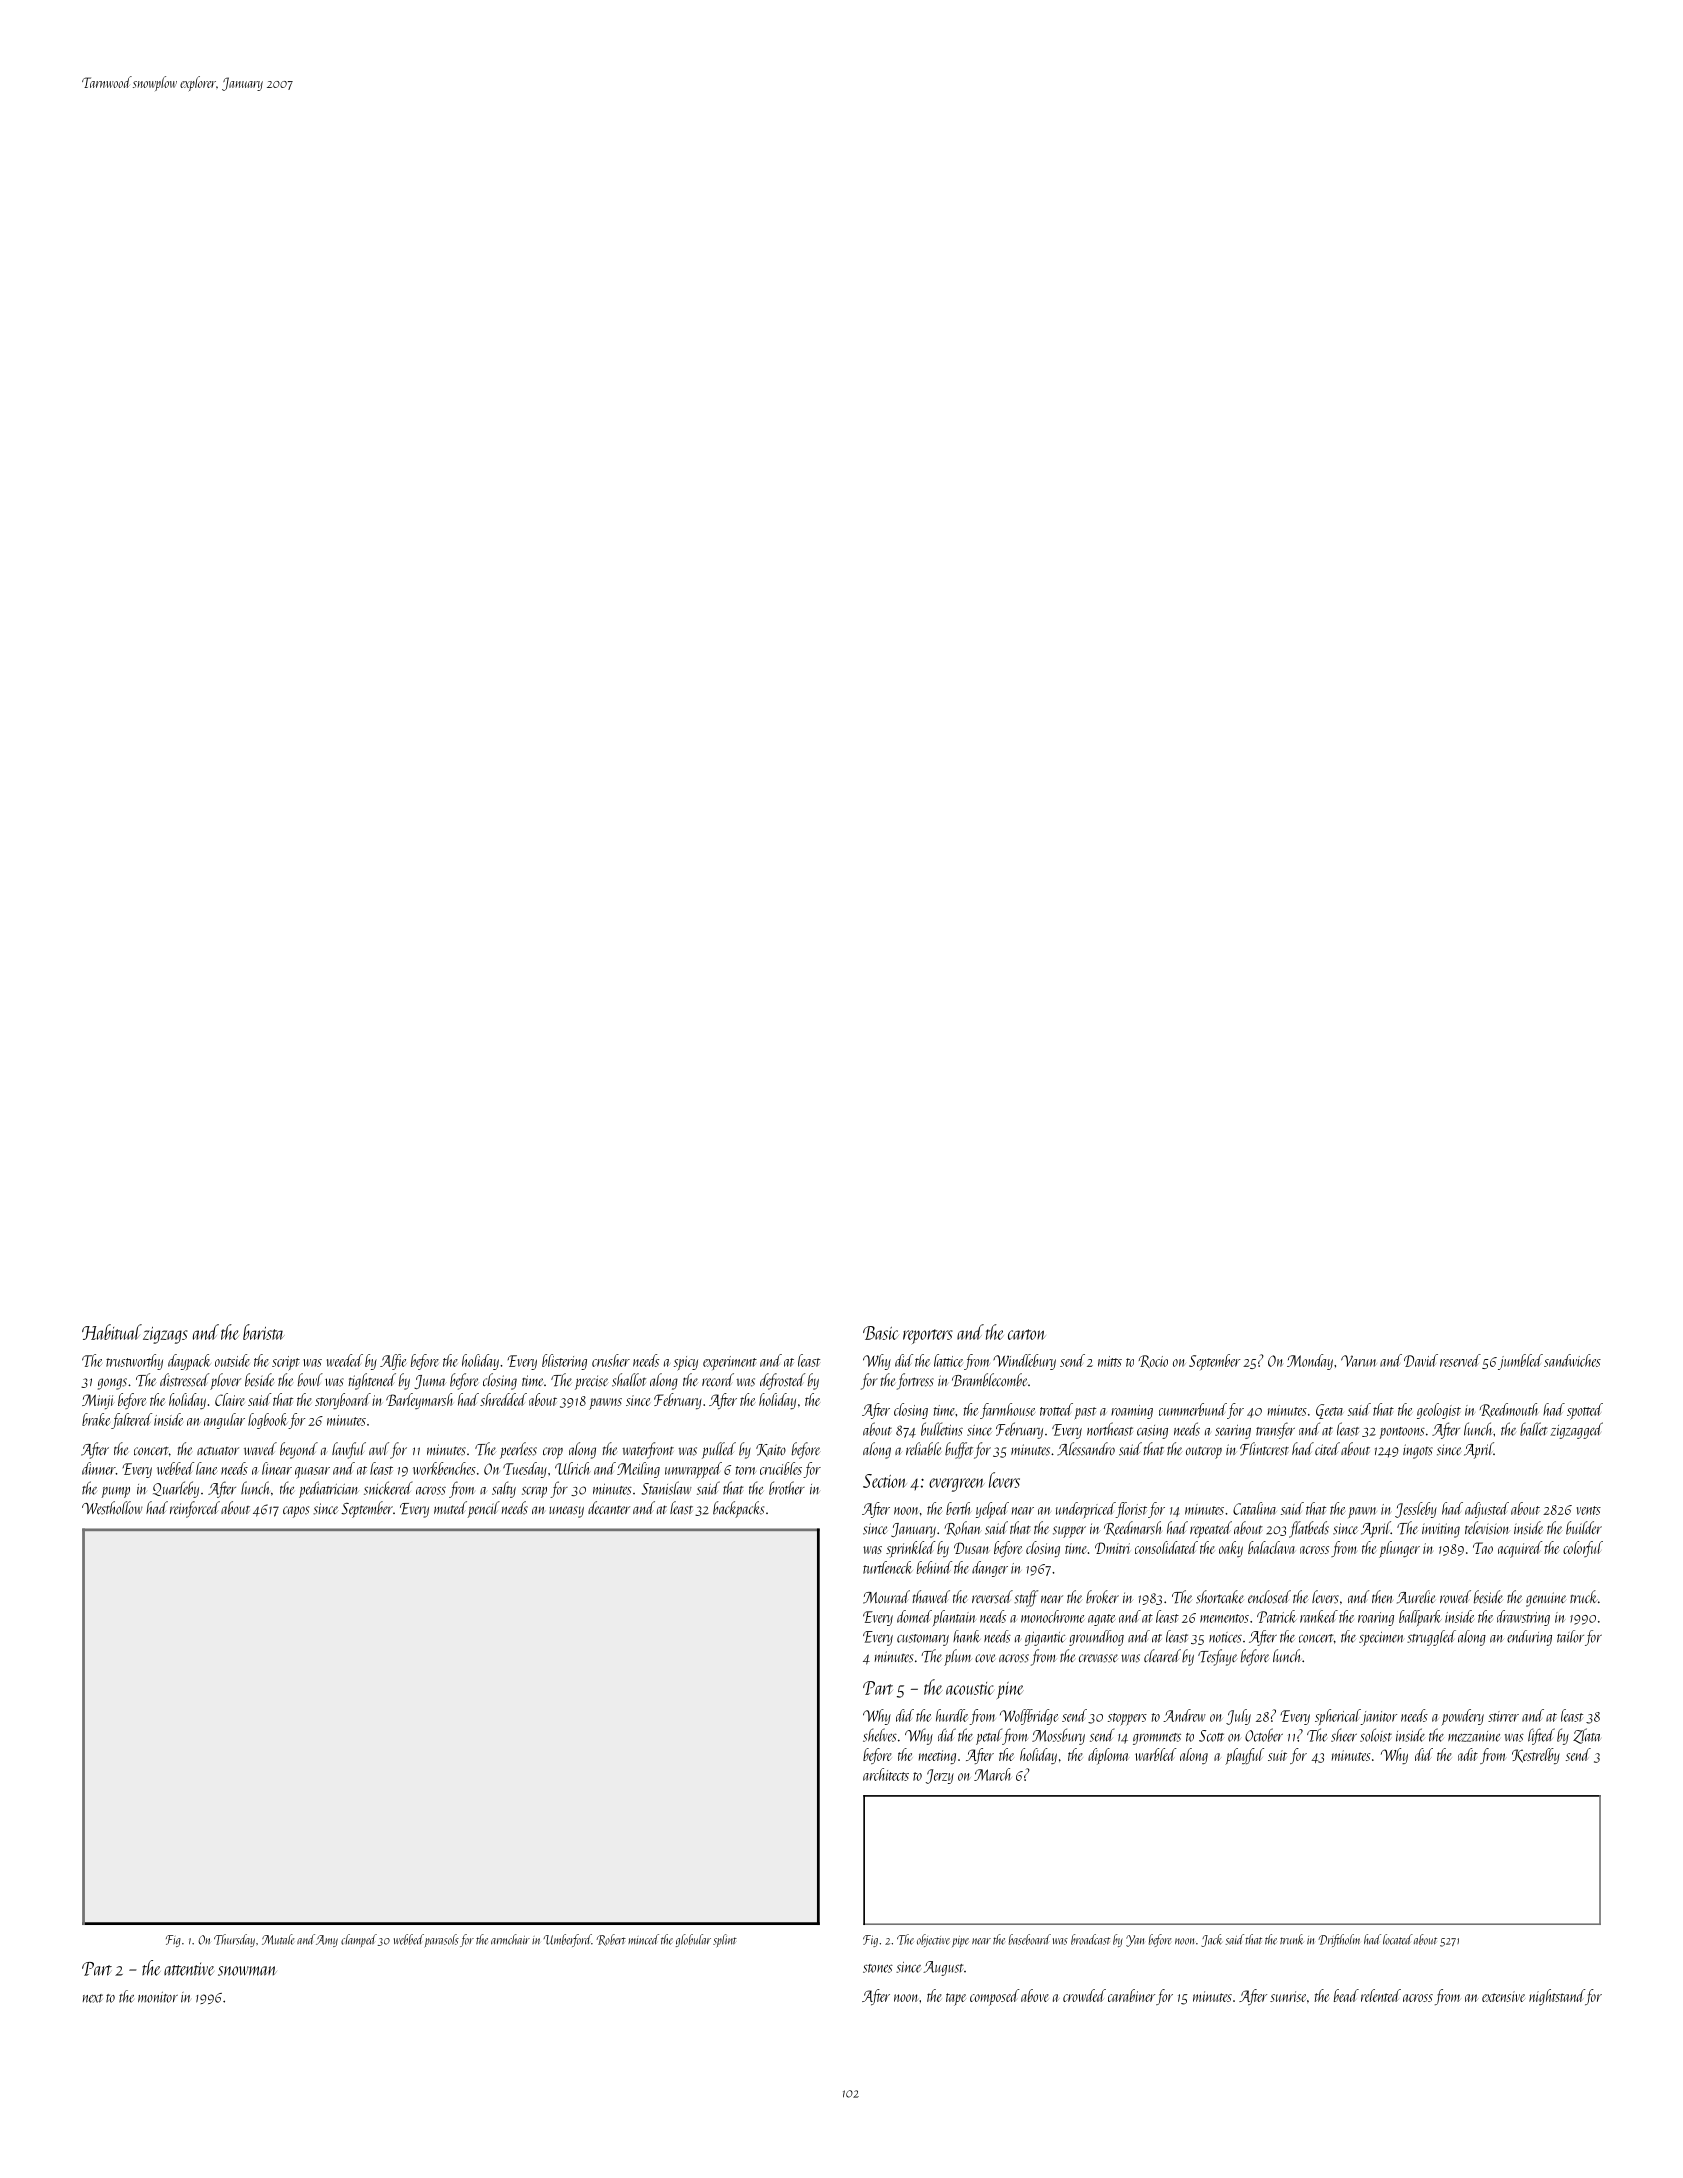  I want to click on bead, so click(1346, 1995).
